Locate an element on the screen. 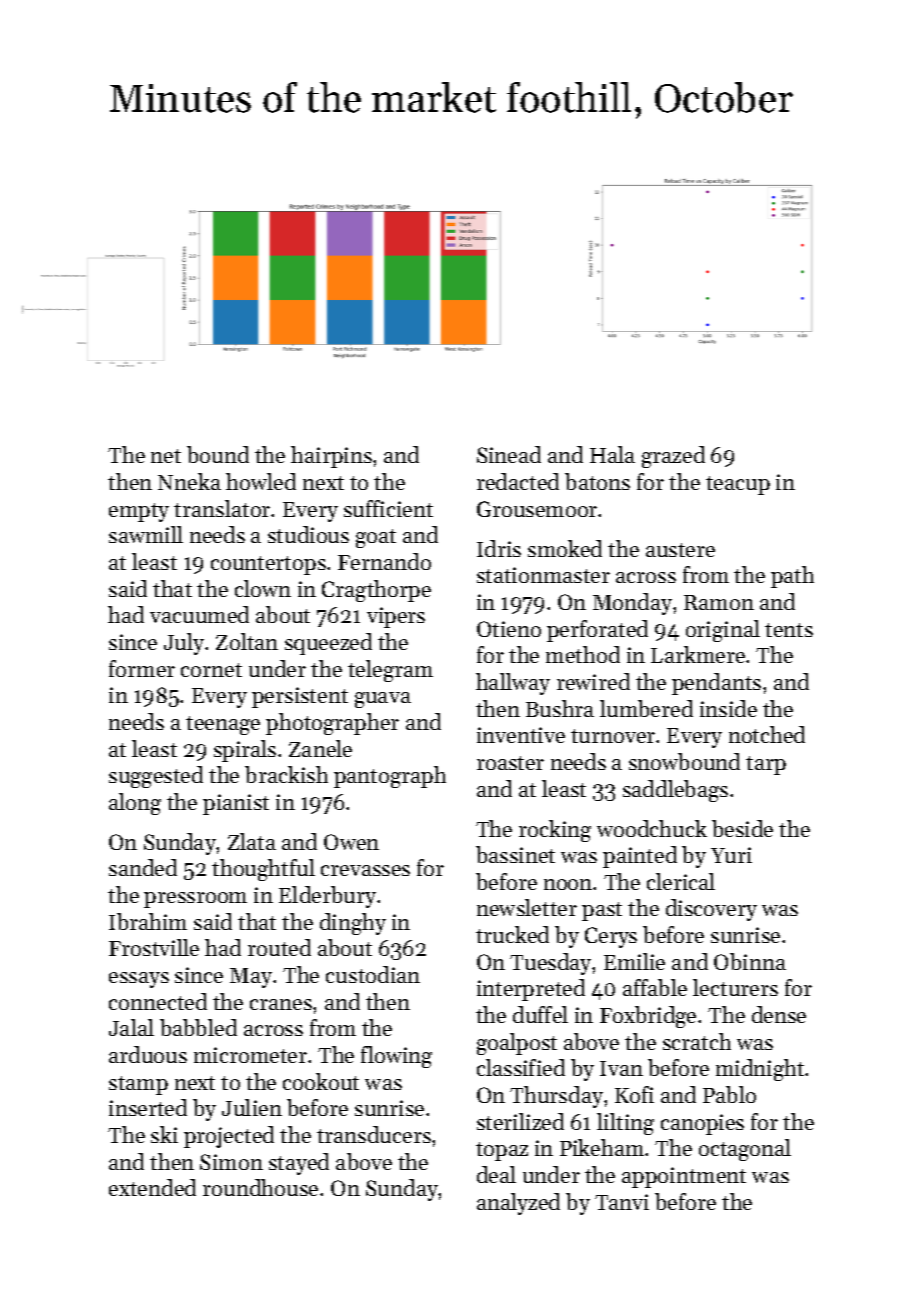 The image size is (924, 1311). Tanvi is located at coordinates (622, 1202).
